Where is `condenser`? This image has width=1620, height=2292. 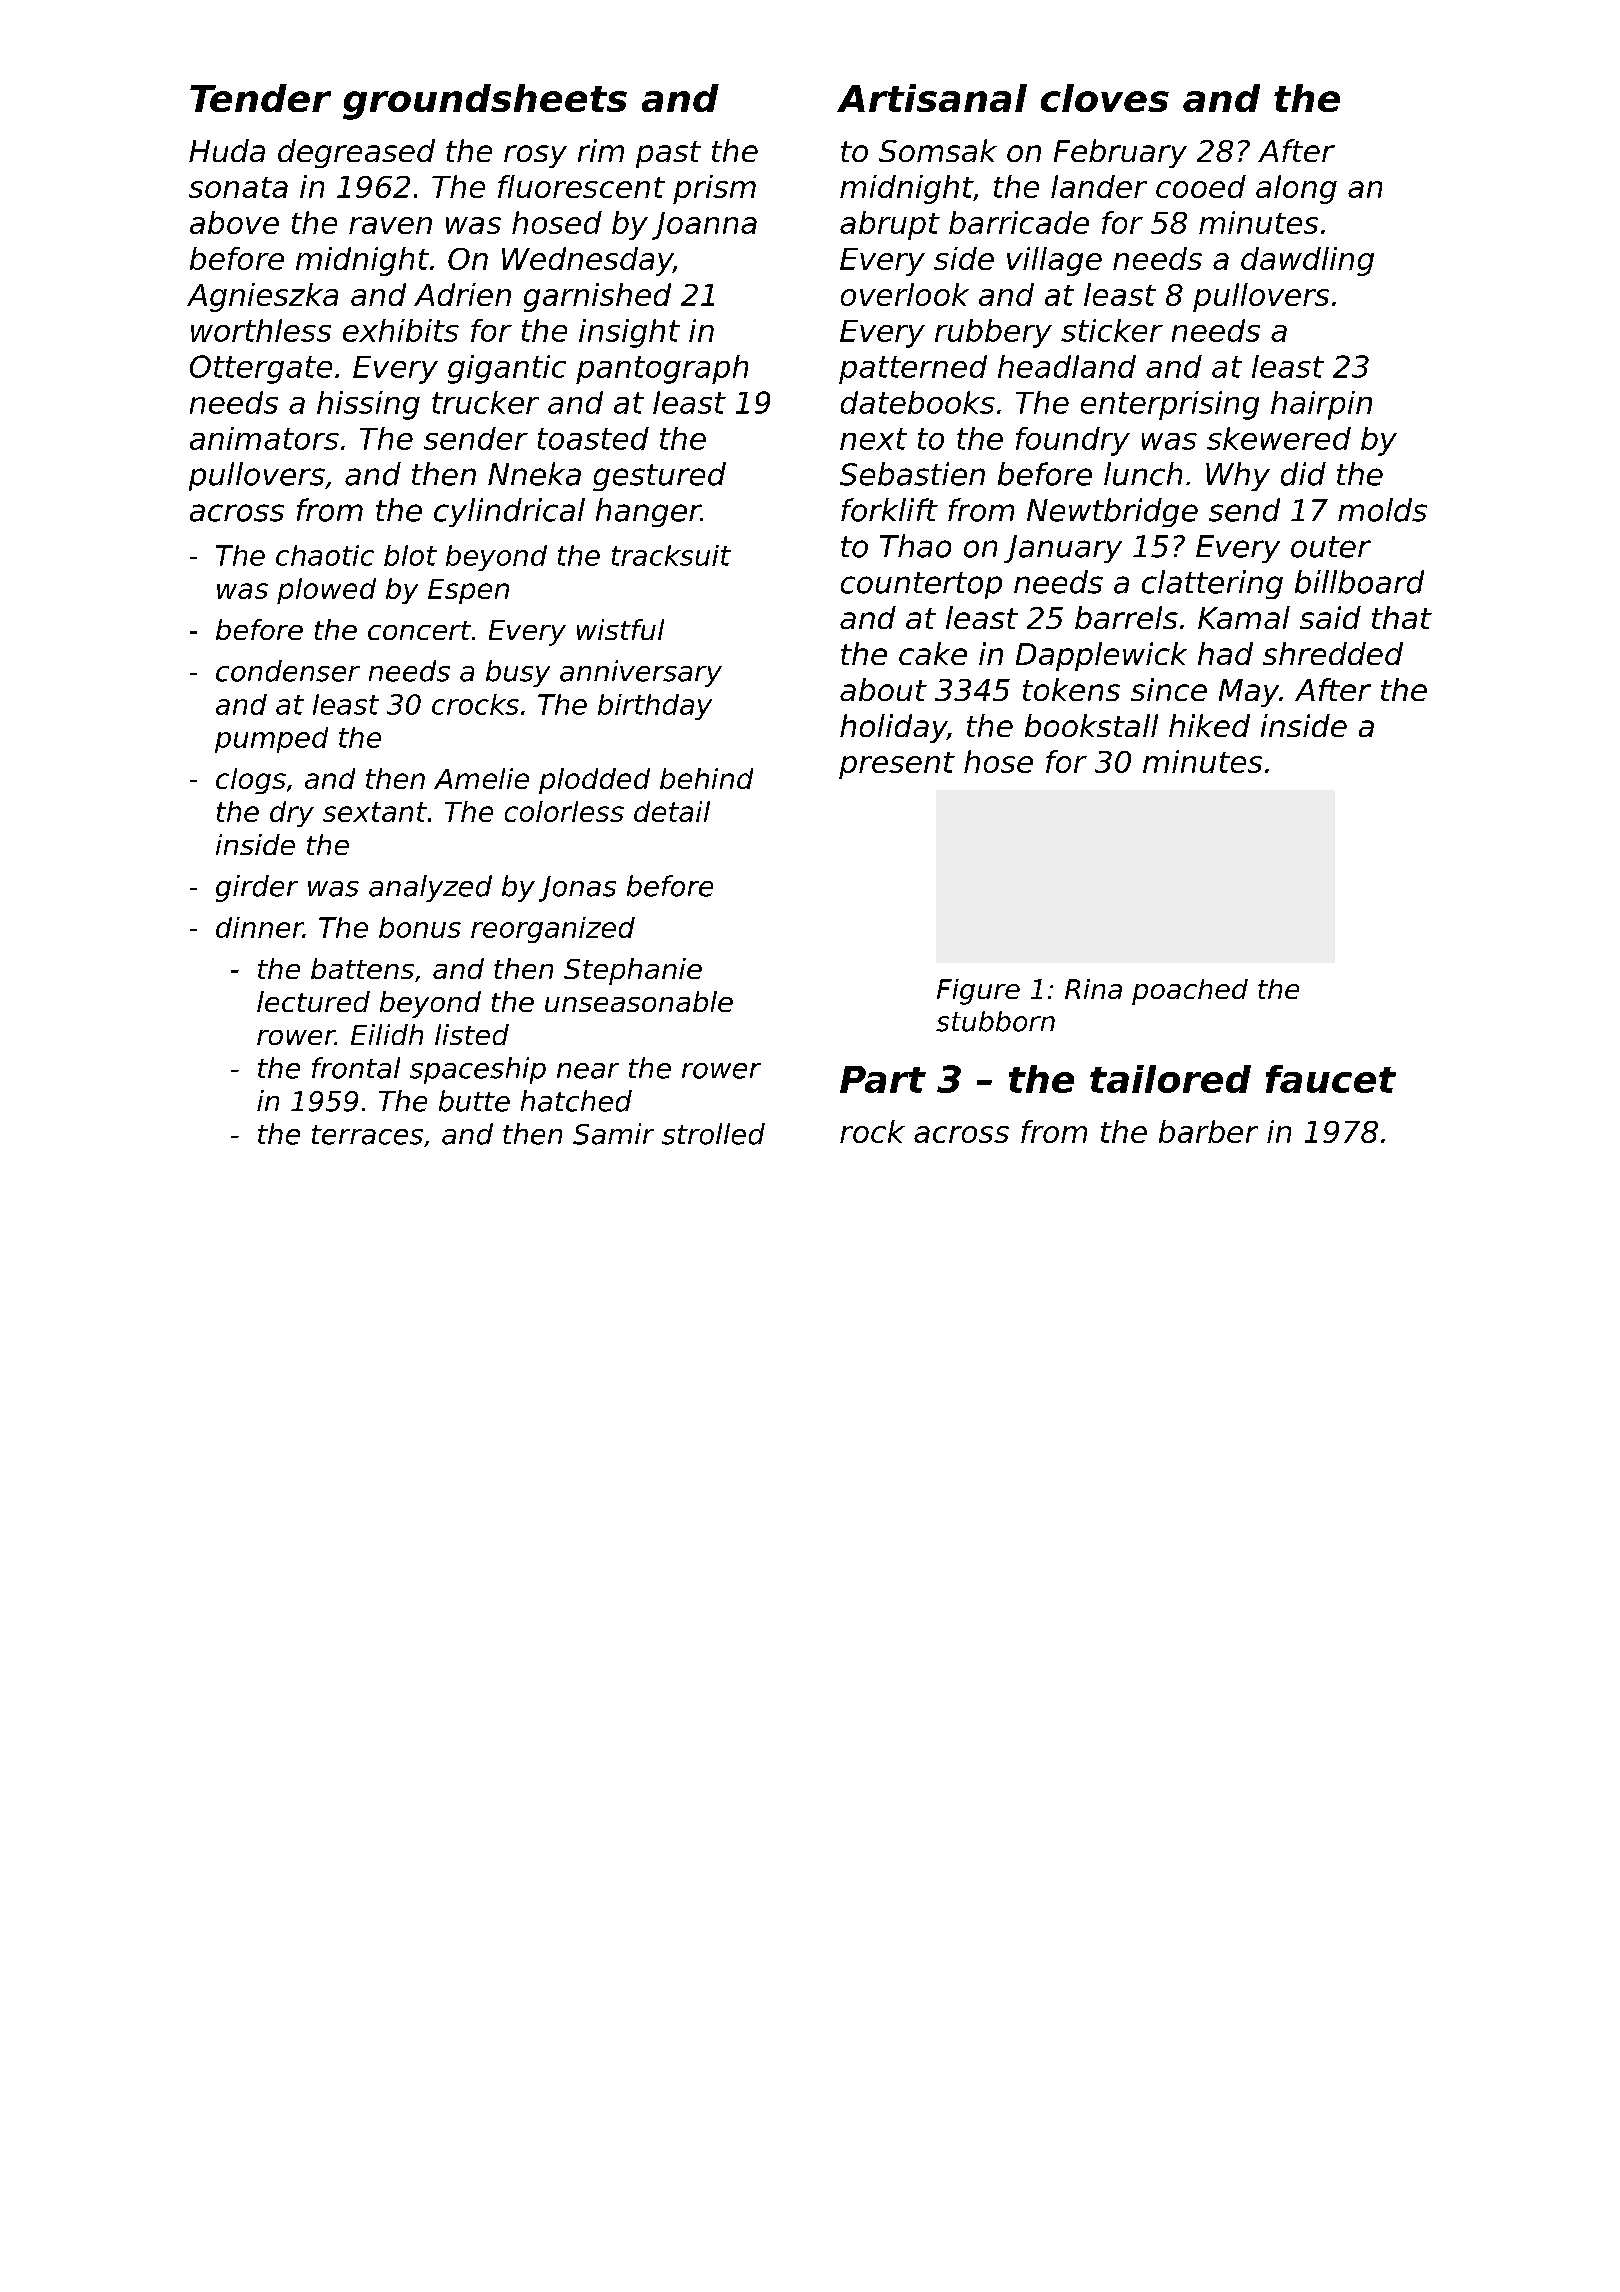 condenser is located at coordinates (288, 671).
